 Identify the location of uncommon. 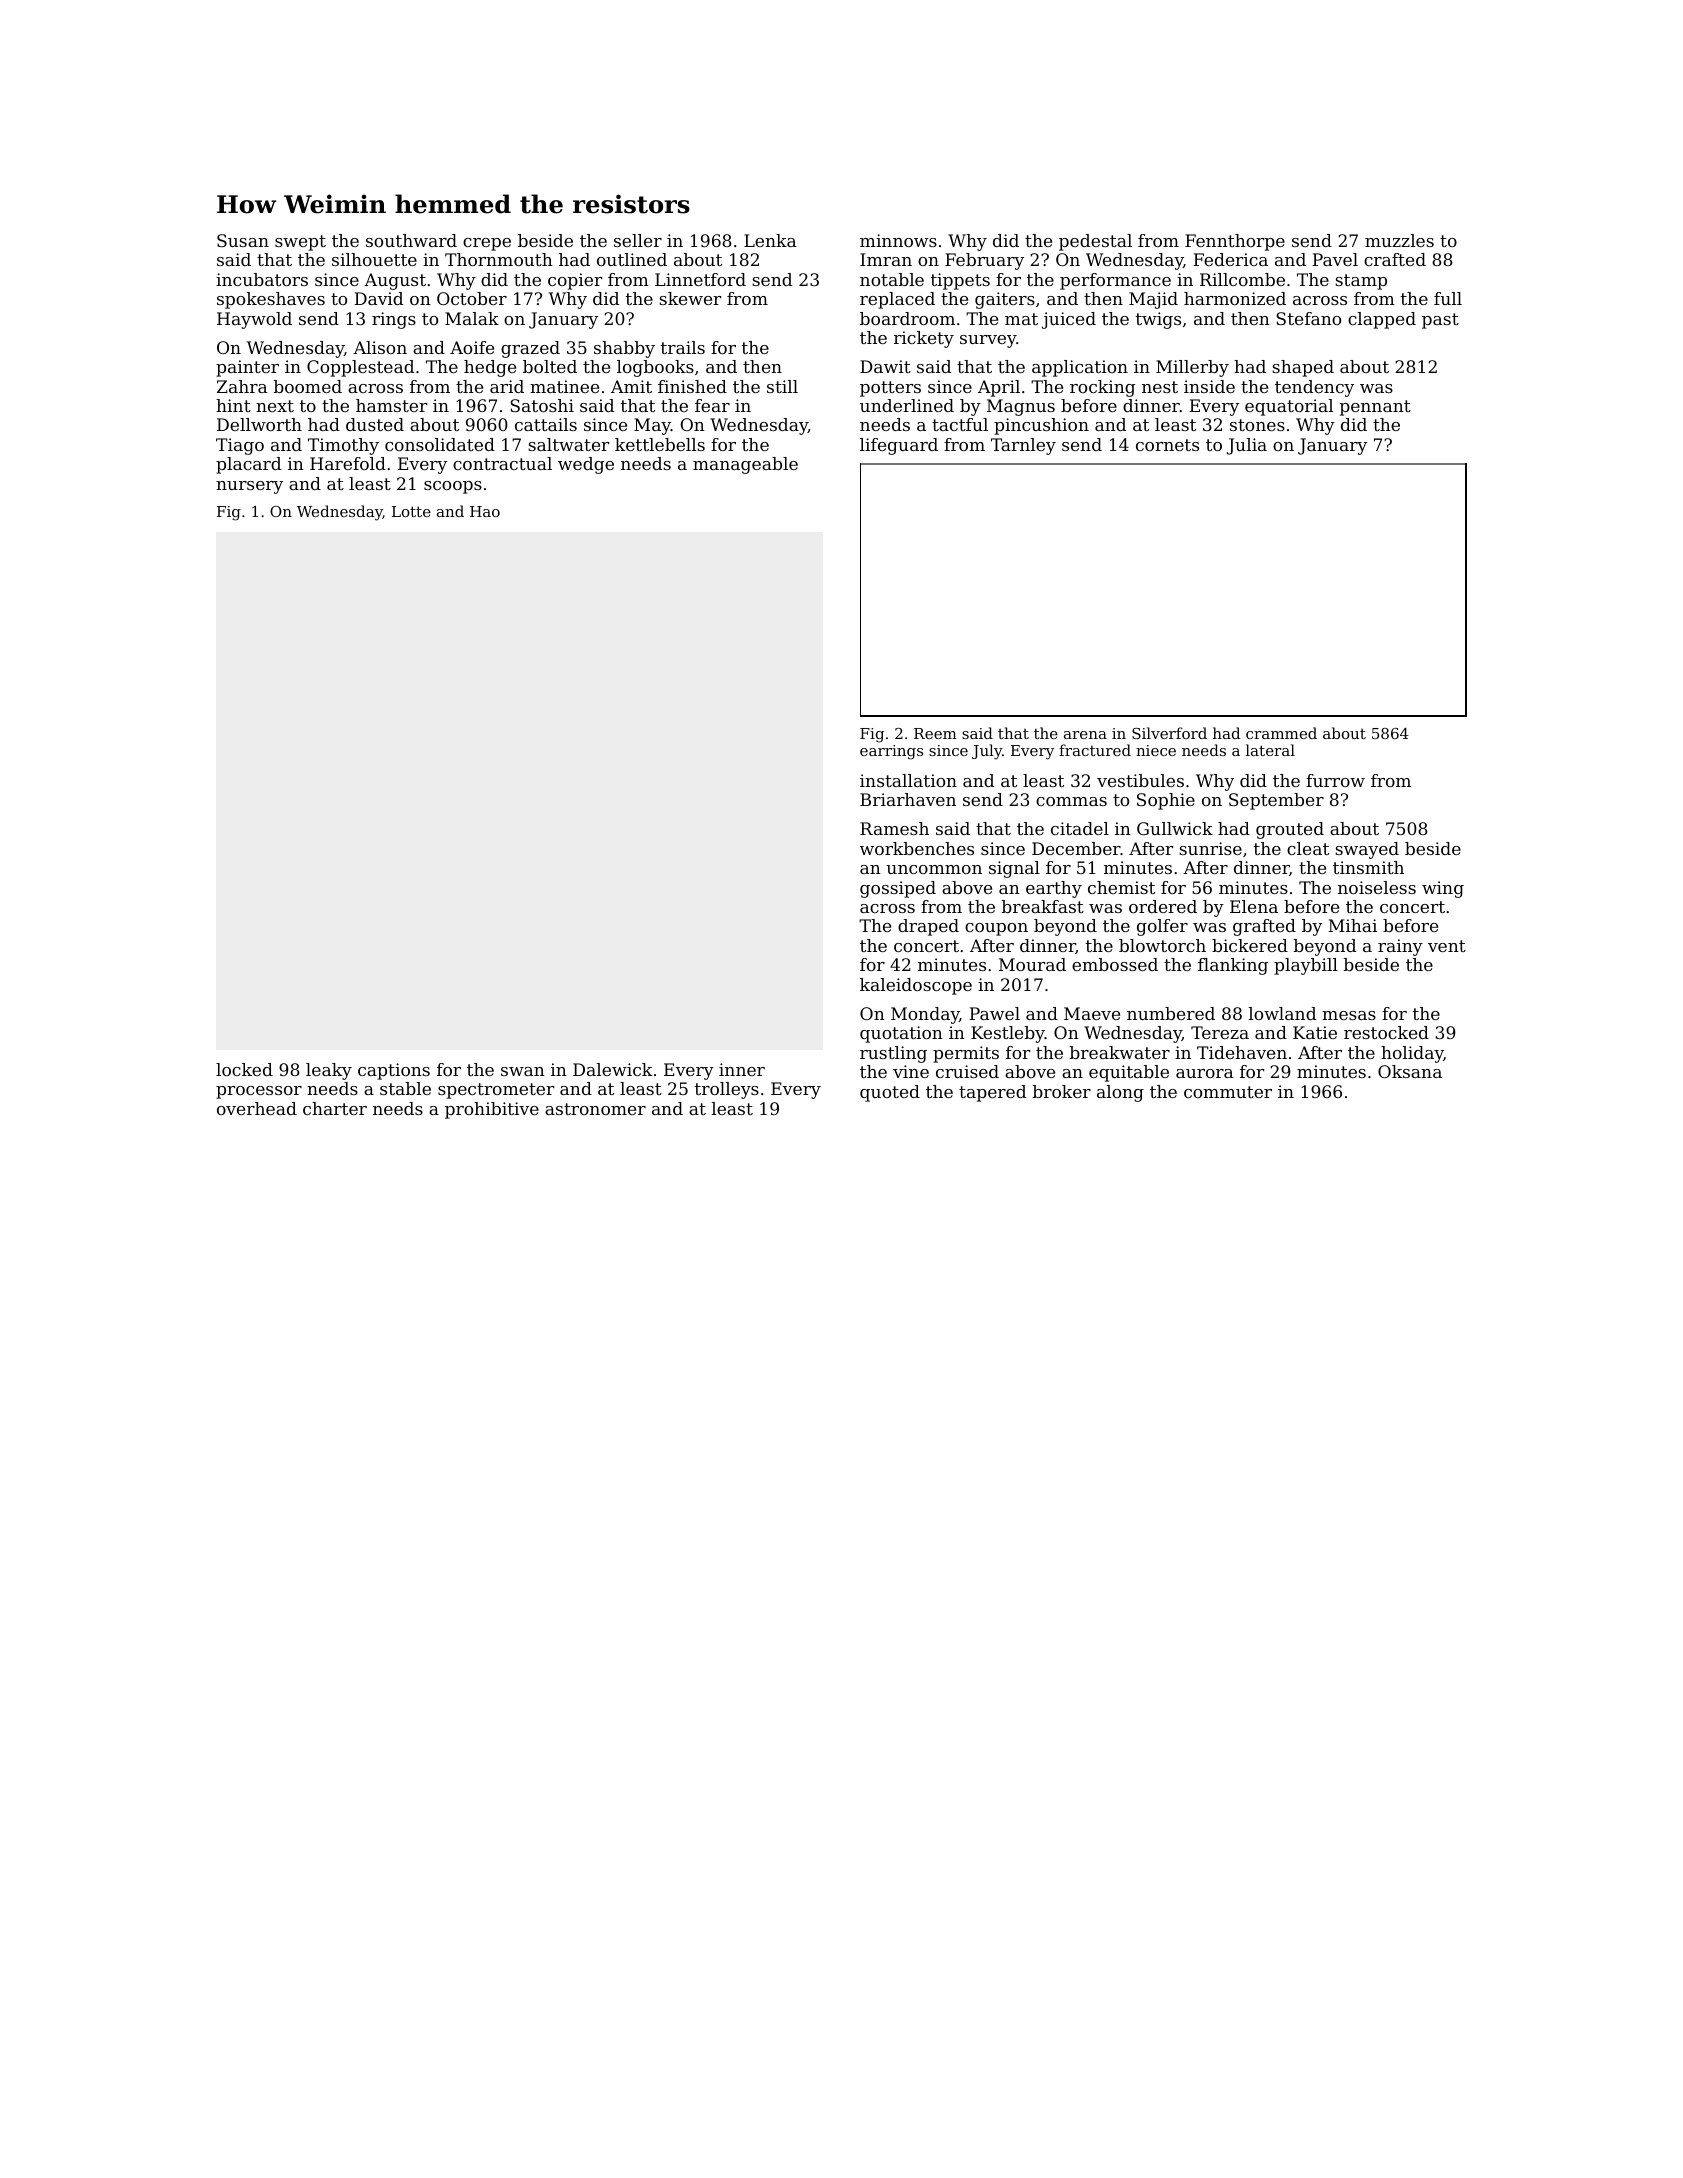
(934, 869).
